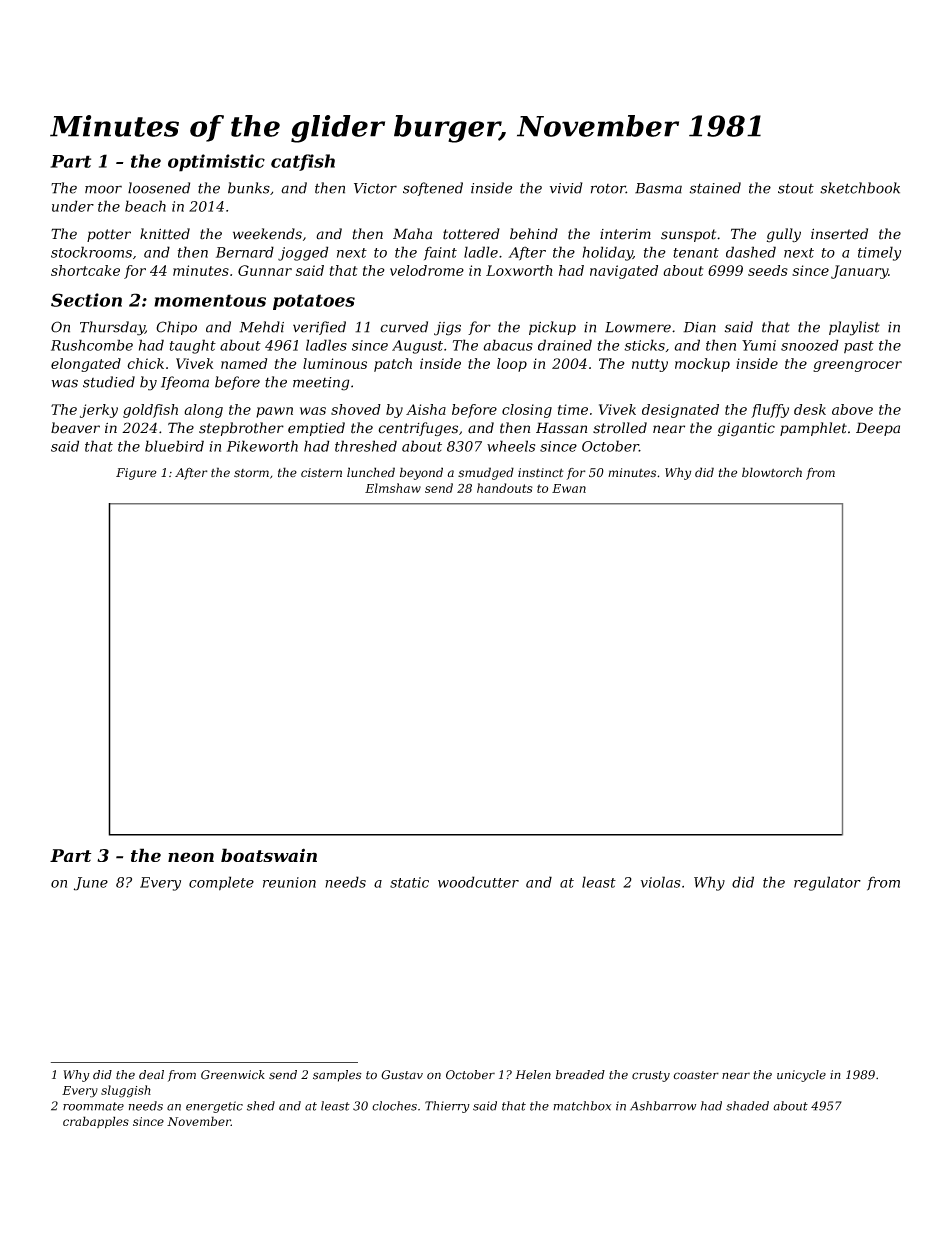 Image resolution: width=952 pixels, height=1233 pixels. What do you see at coordinates (103, 189) in the screenshot?
I see `moor` at bounding box center [103, 189].
